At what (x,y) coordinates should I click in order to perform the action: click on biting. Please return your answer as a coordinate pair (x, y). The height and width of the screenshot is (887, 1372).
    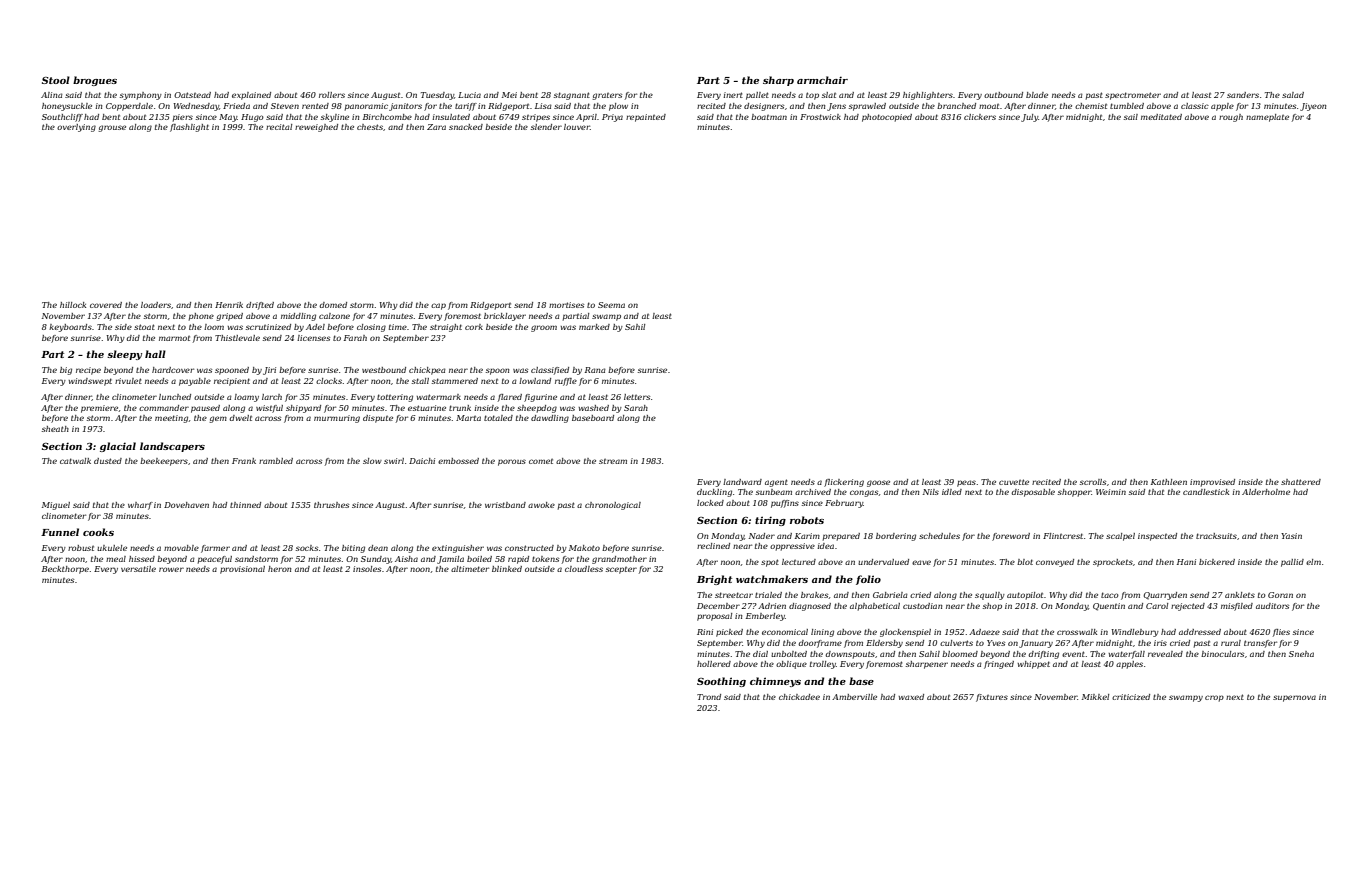
    Looking at the image, I should click on (353, 549).
